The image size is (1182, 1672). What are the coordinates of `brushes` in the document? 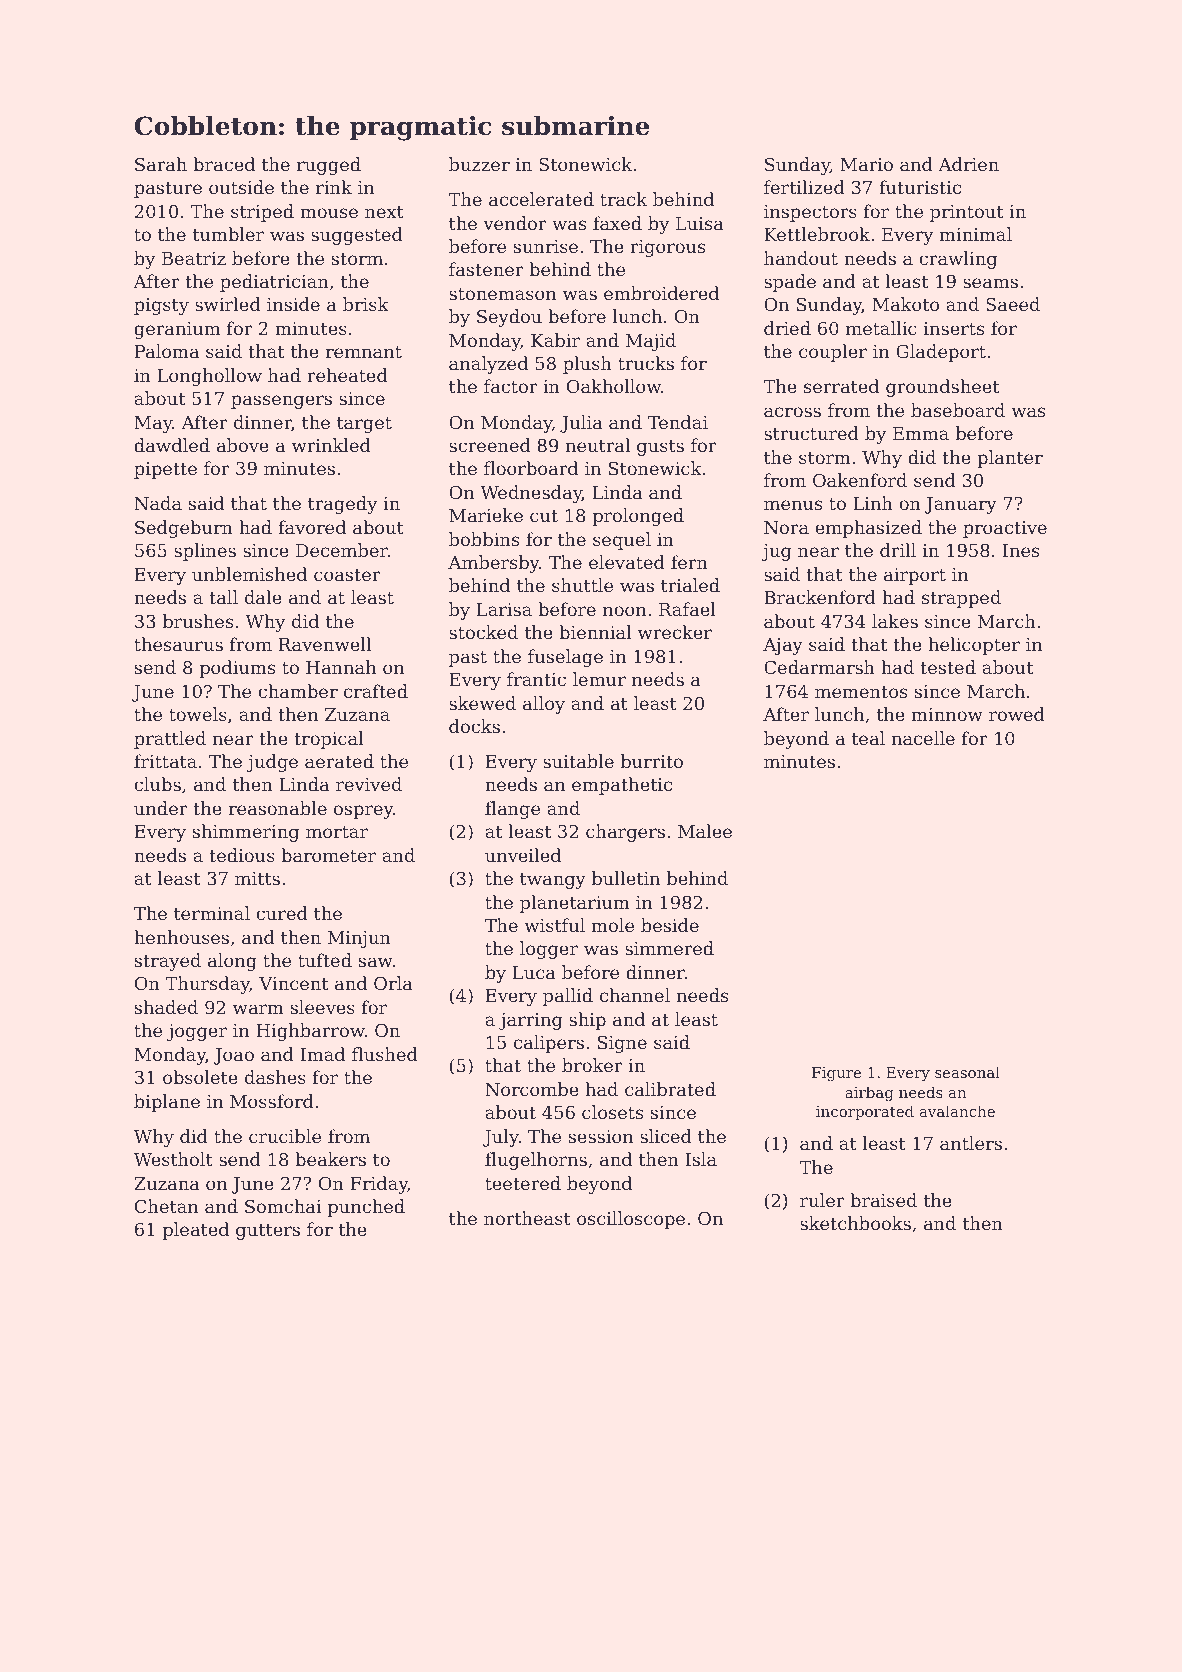 It's located at (198, 621).
